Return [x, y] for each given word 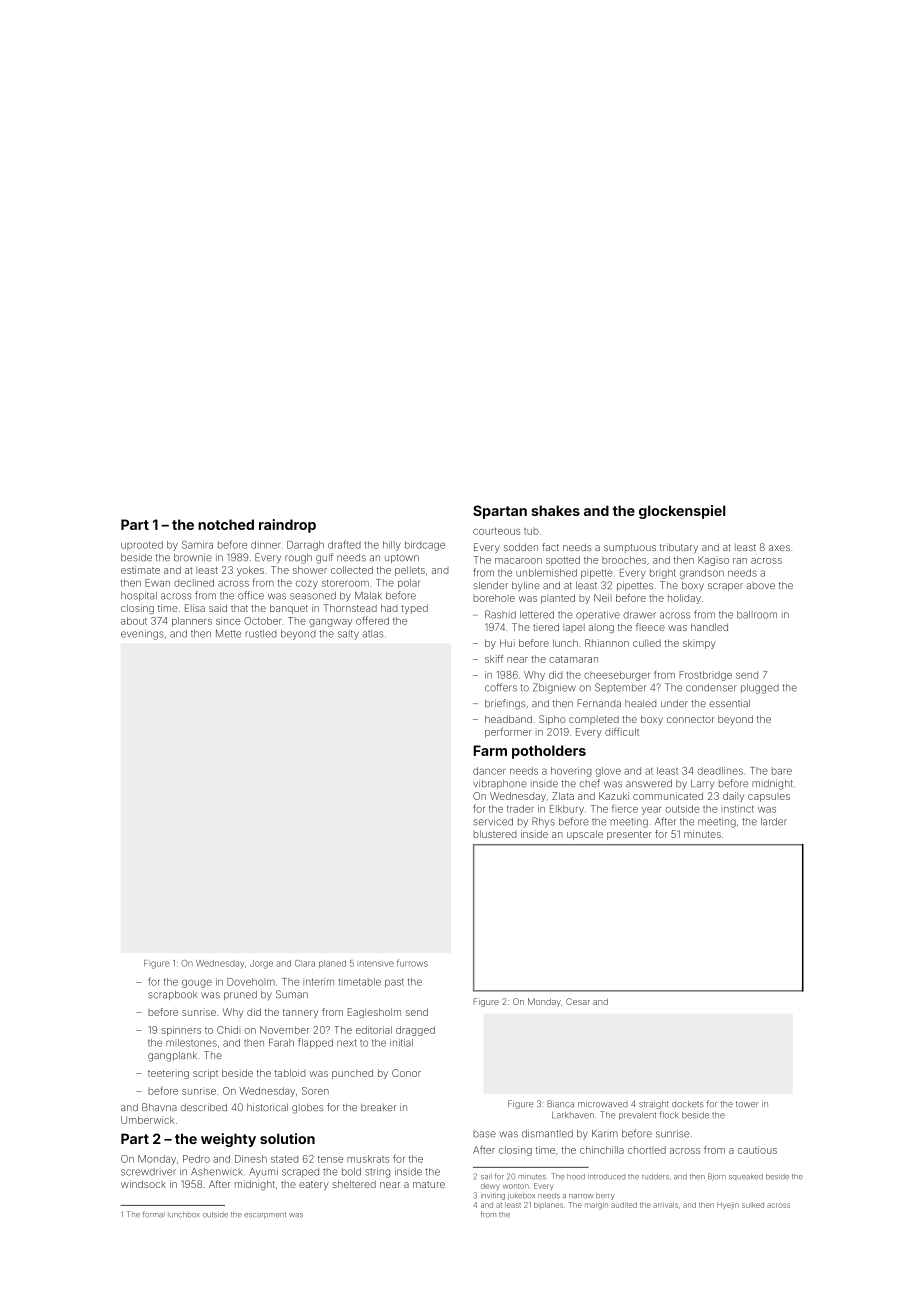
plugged [760, 689]
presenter [629, 835]
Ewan [157, 583]
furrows [412, 963]
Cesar [578, 1001]
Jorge [261, 964]
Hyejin [728, 1206]
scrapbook [172, 995]
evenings [142, 635]
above [761, 585]
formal [153, 1214]
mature [429, 1184]
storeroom [345, 583]
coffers [501, 687]
